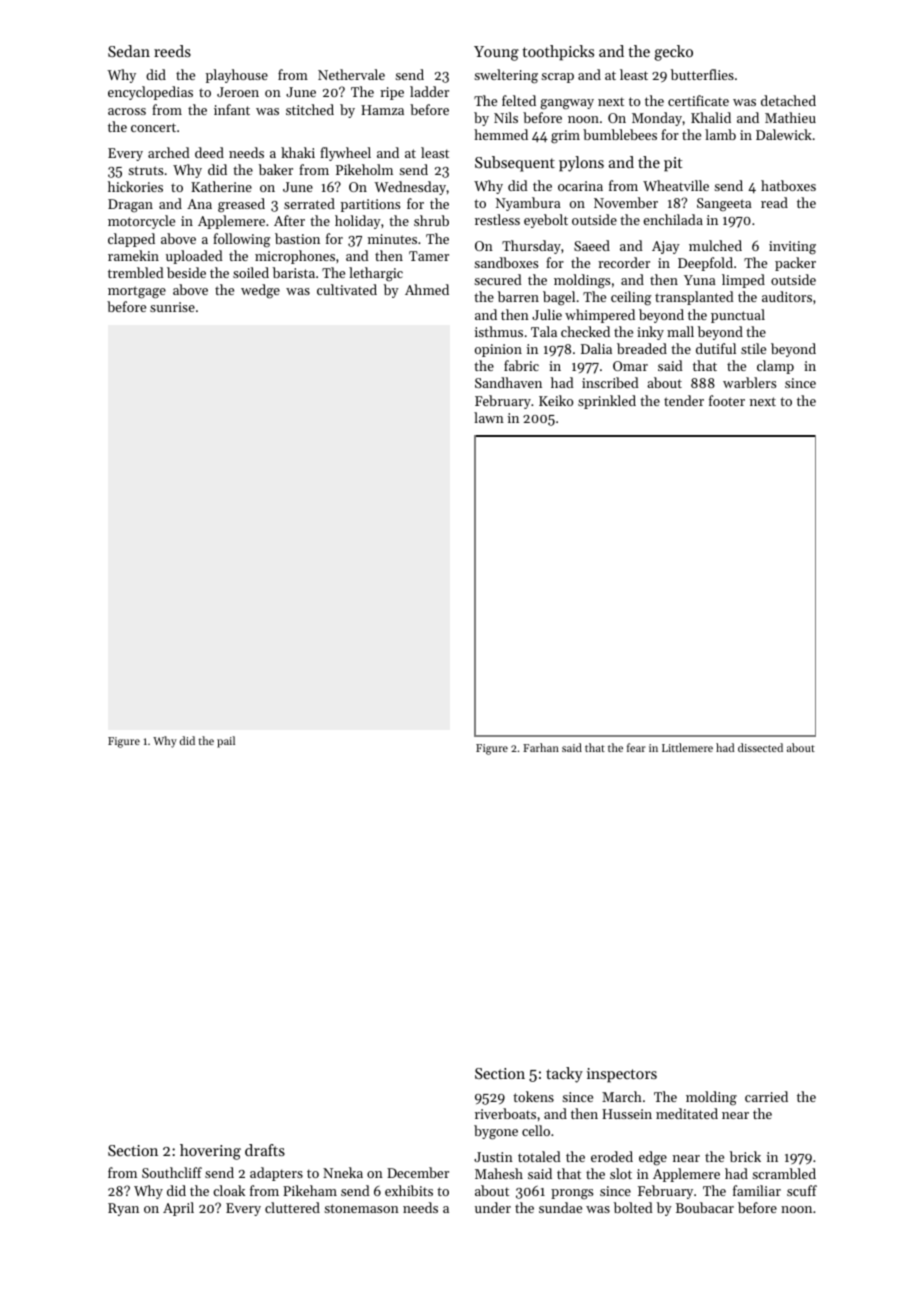 The image size is (924, 1308). What do you see at coordinates (705, 1207) in the image?
I see `Boubacar` at bounding box center [705, 1207].
